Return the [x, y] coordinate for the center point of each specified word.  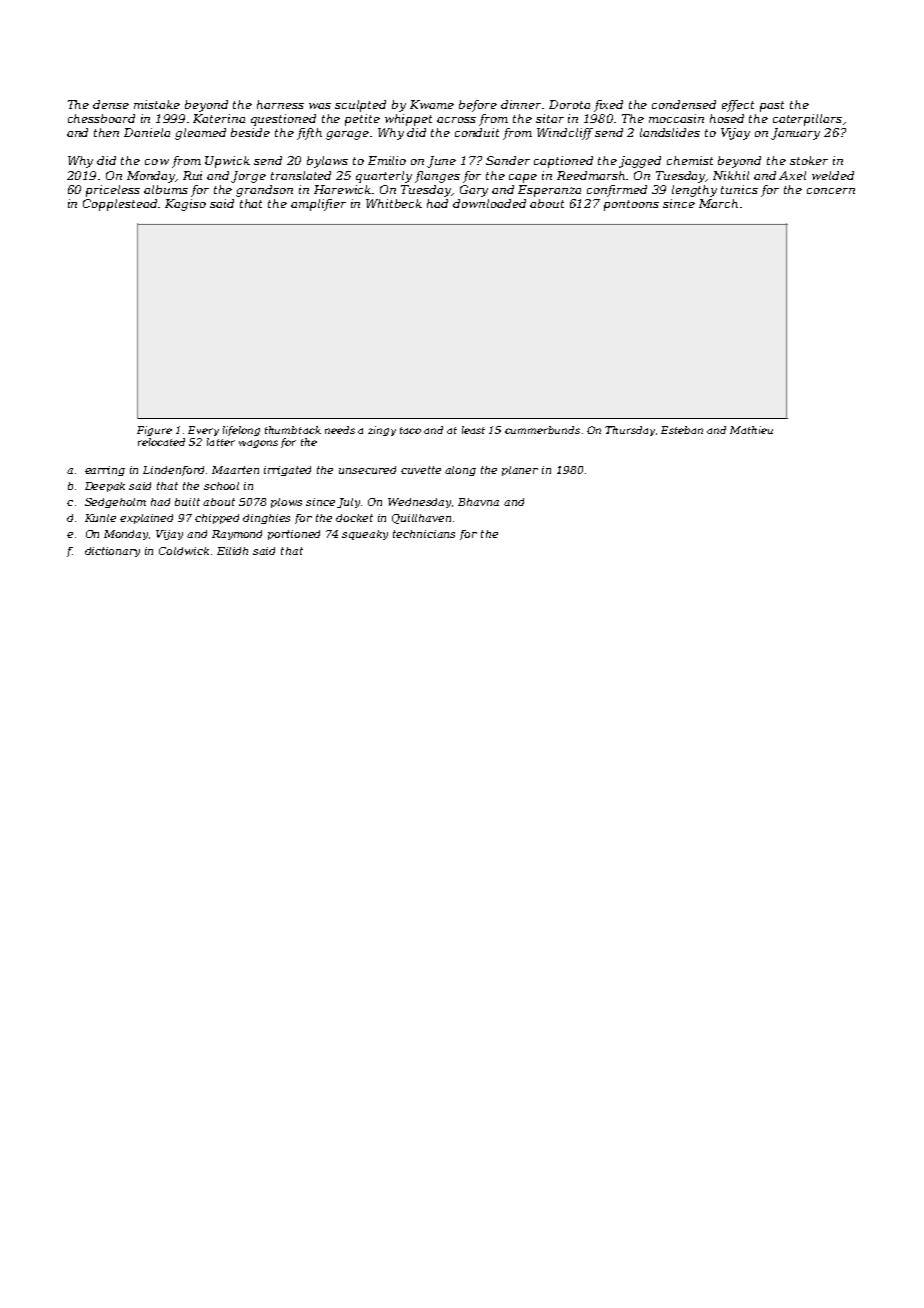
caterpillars [807, 120]
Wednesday [419, 503]
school [221, 486]
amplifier [318, 205]
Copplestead [121, 205]
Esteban [682, 430]
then [106, 132]
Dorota [569, 104]
